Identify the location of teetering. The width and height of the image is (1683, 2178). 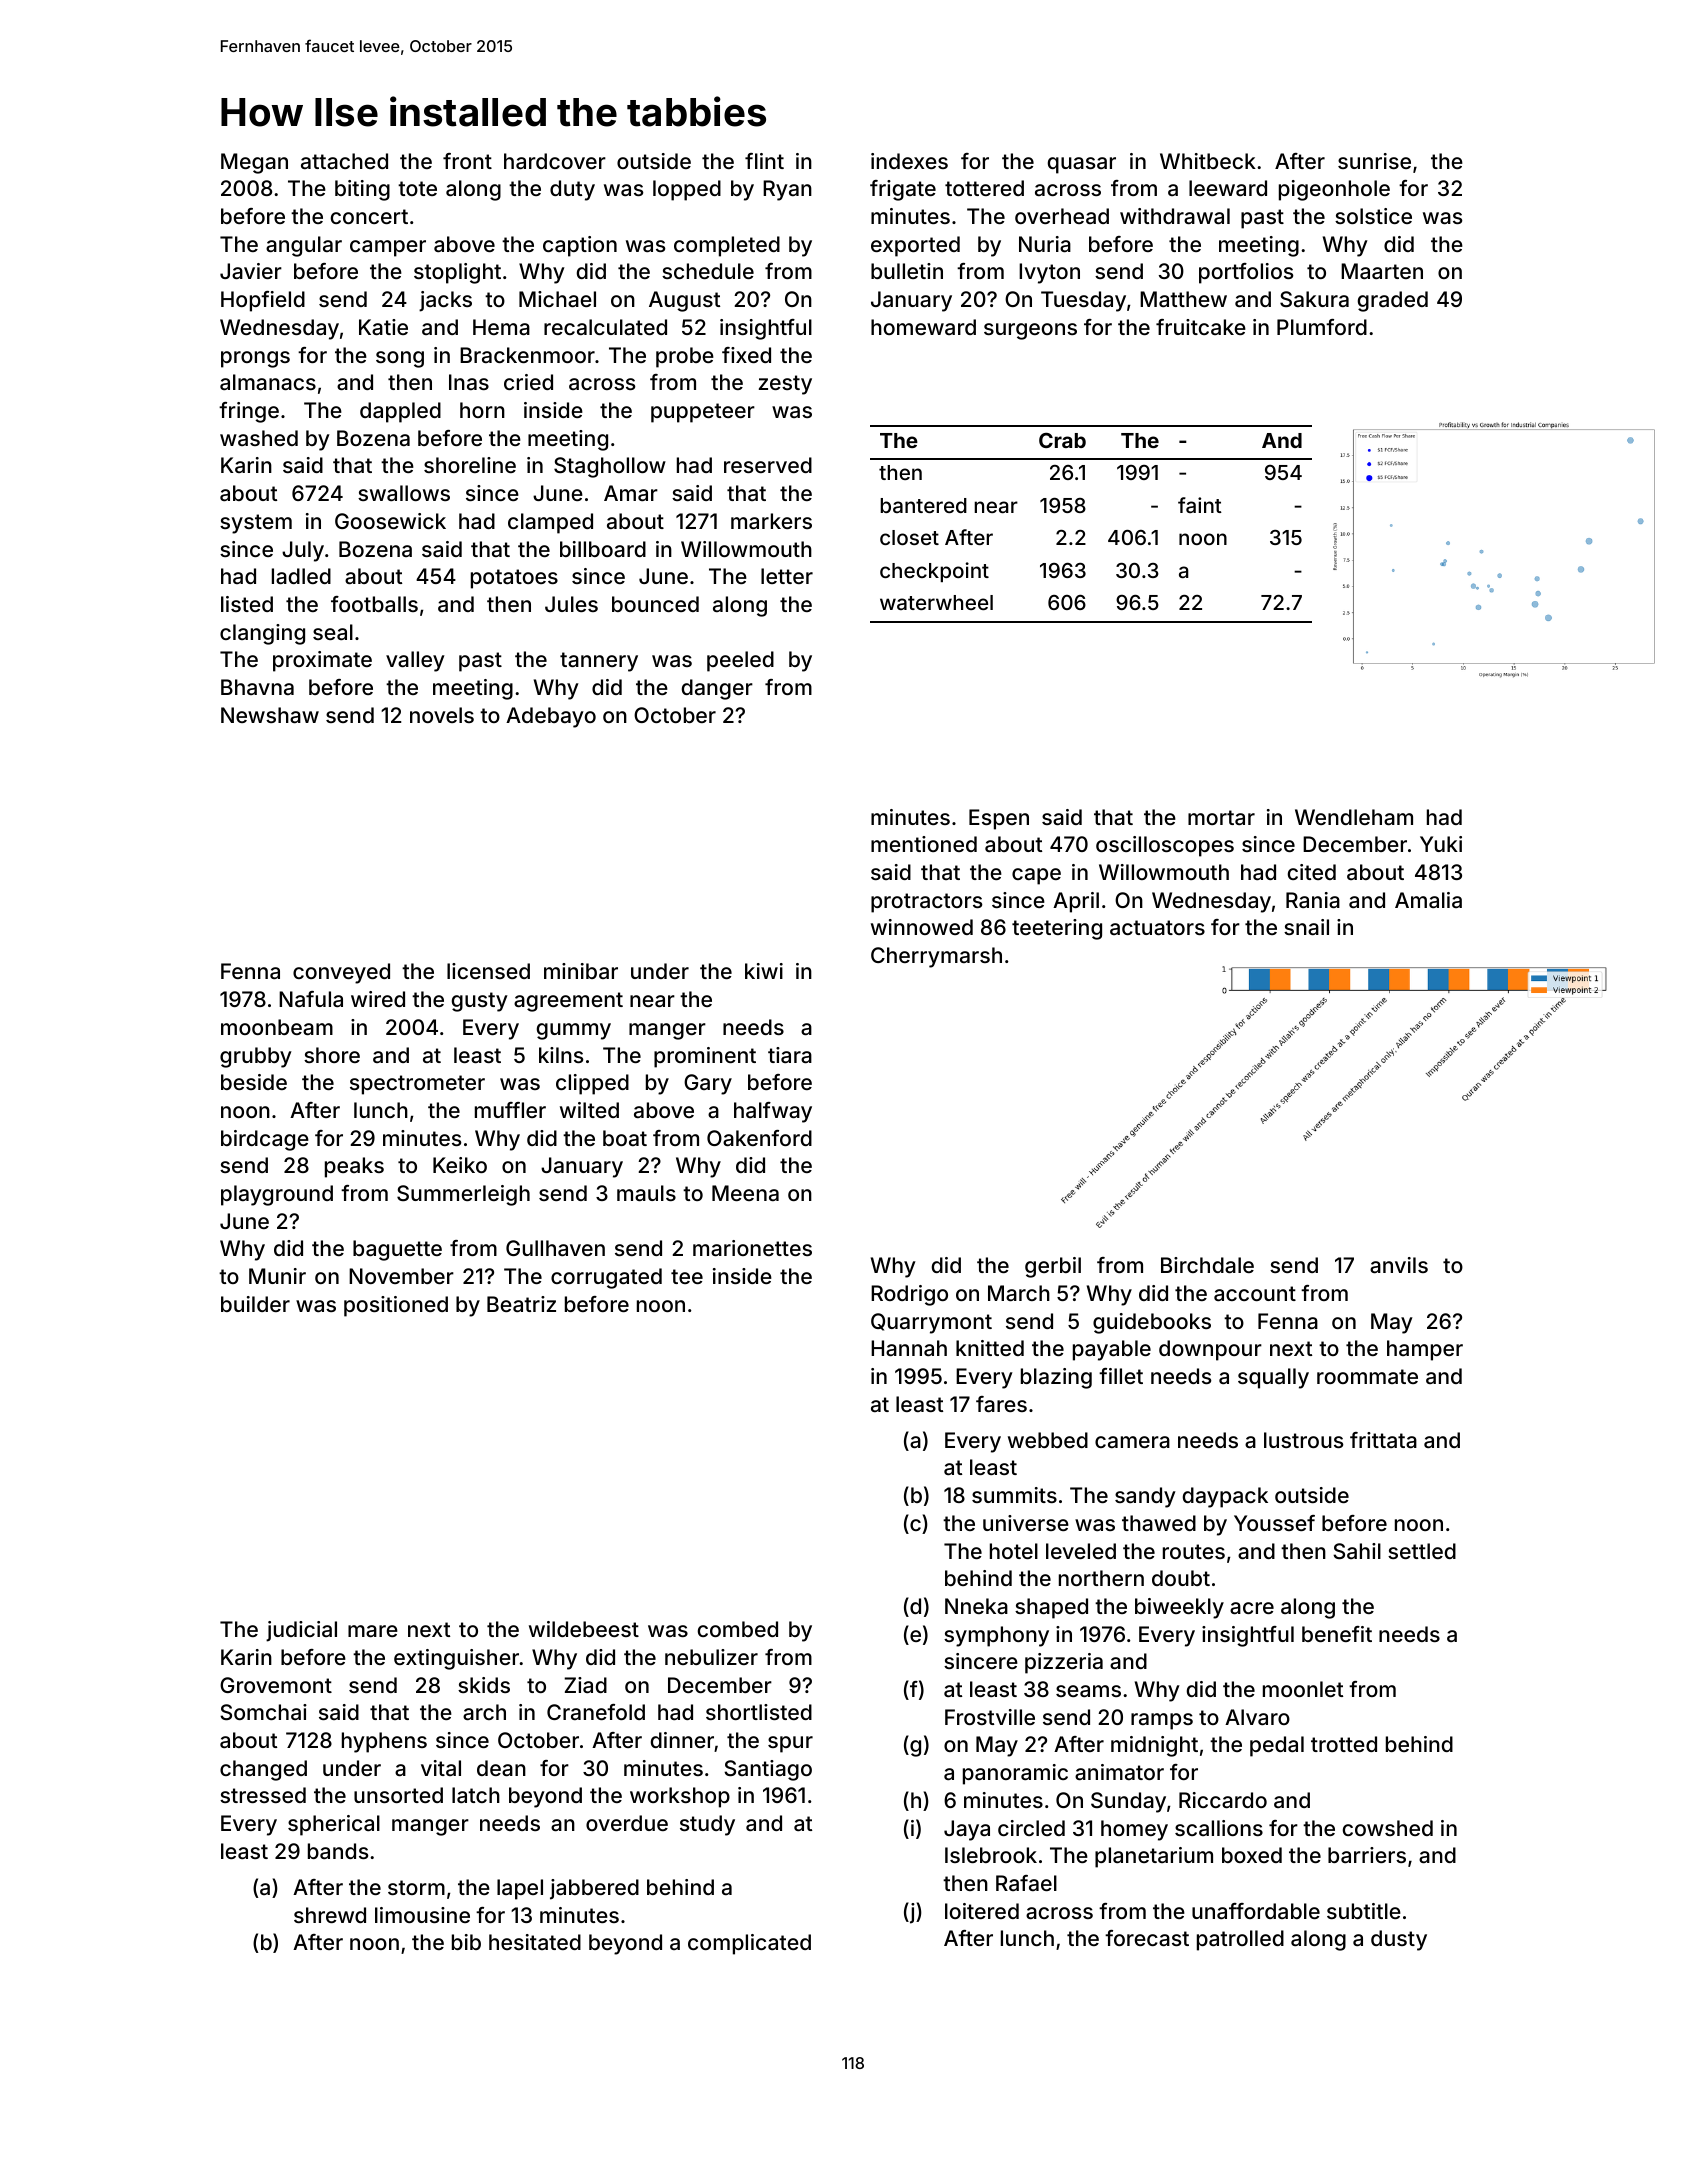
(1057, 929).
